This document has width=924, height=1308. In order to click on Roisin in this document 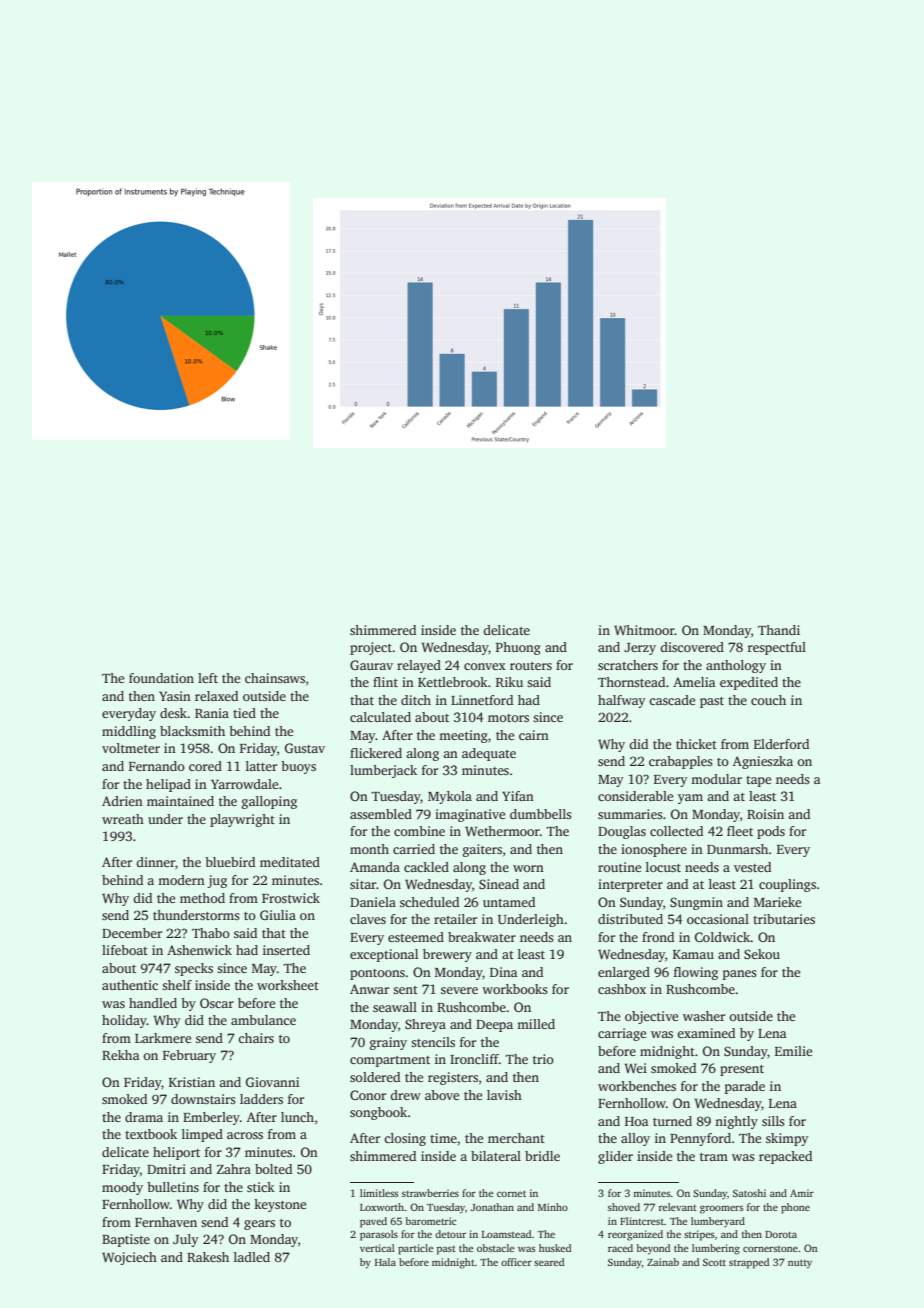, I will do `click(765, 814)`.
